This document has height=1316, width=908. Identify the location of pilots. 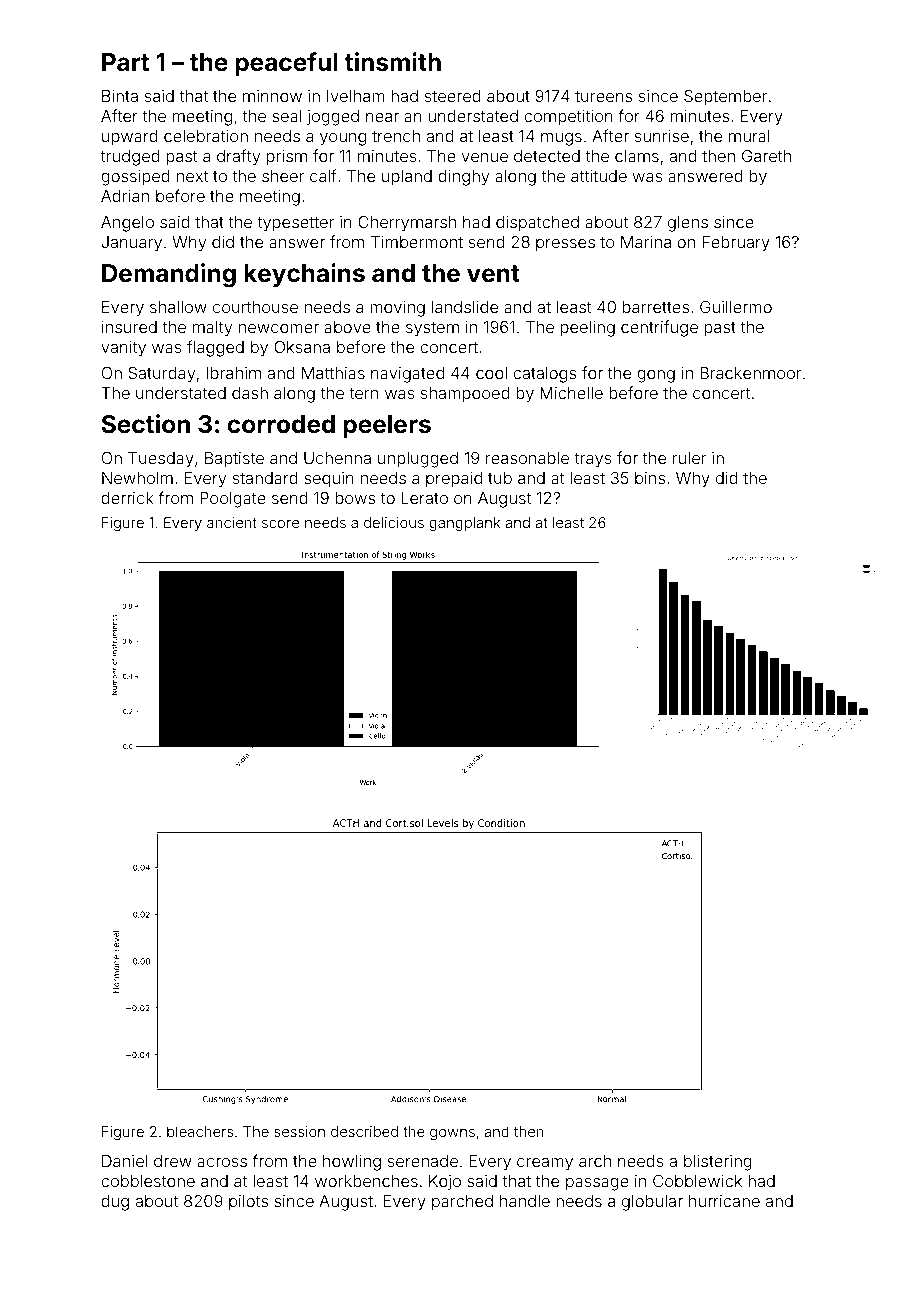
(248, 1202).
